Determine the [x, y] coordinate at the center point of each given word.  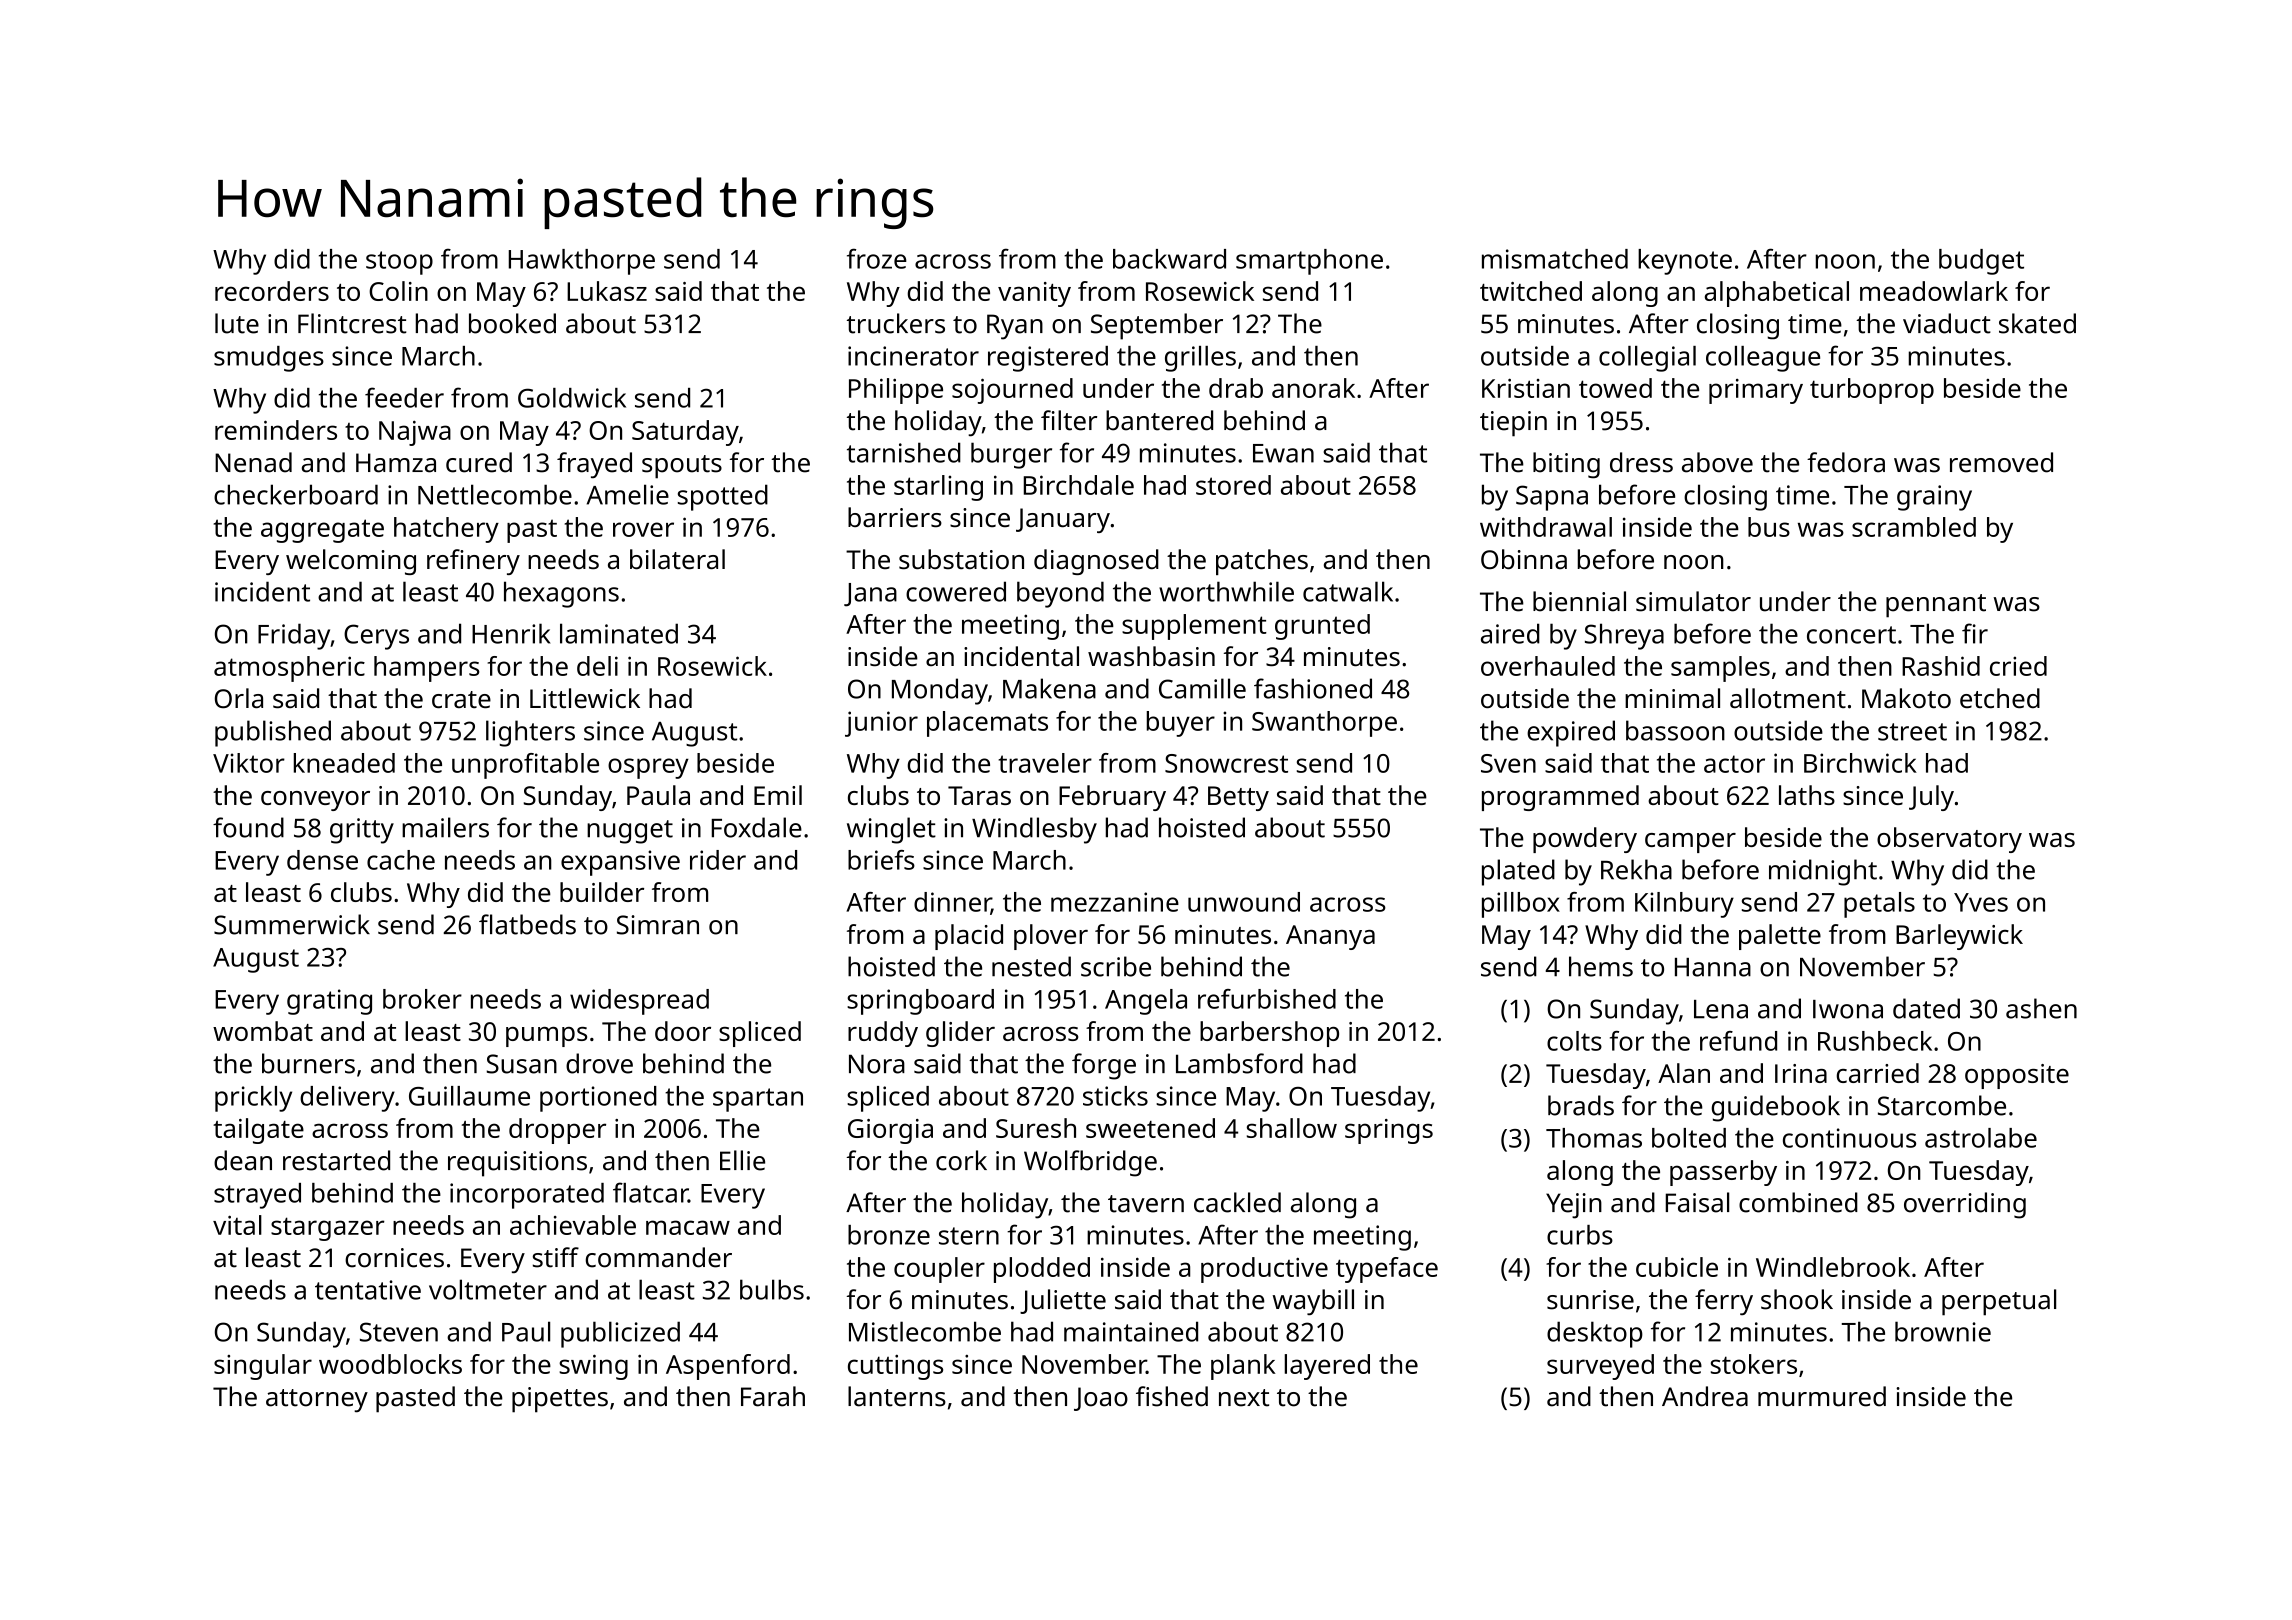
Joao [1101, 1399]
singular [263, 1367]
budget [1981, 262]
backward [1169, 259]
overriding [1965, 1205]
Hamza [396, 463]
